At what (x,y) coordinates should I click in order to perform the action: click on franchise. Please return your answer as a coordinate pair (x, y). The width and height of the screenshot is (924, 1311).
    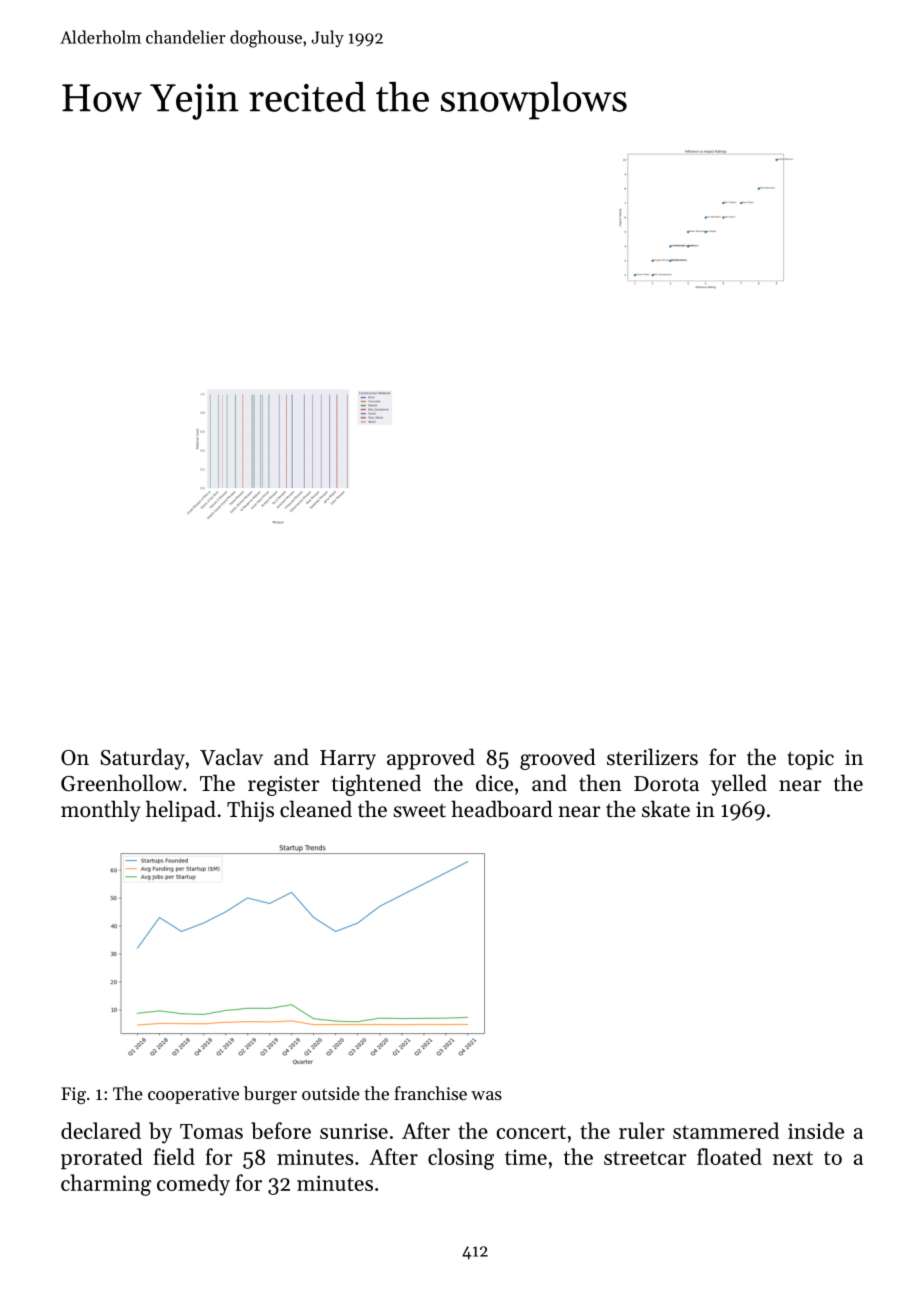
    Looking at the image, I should click on (430, 1093).
